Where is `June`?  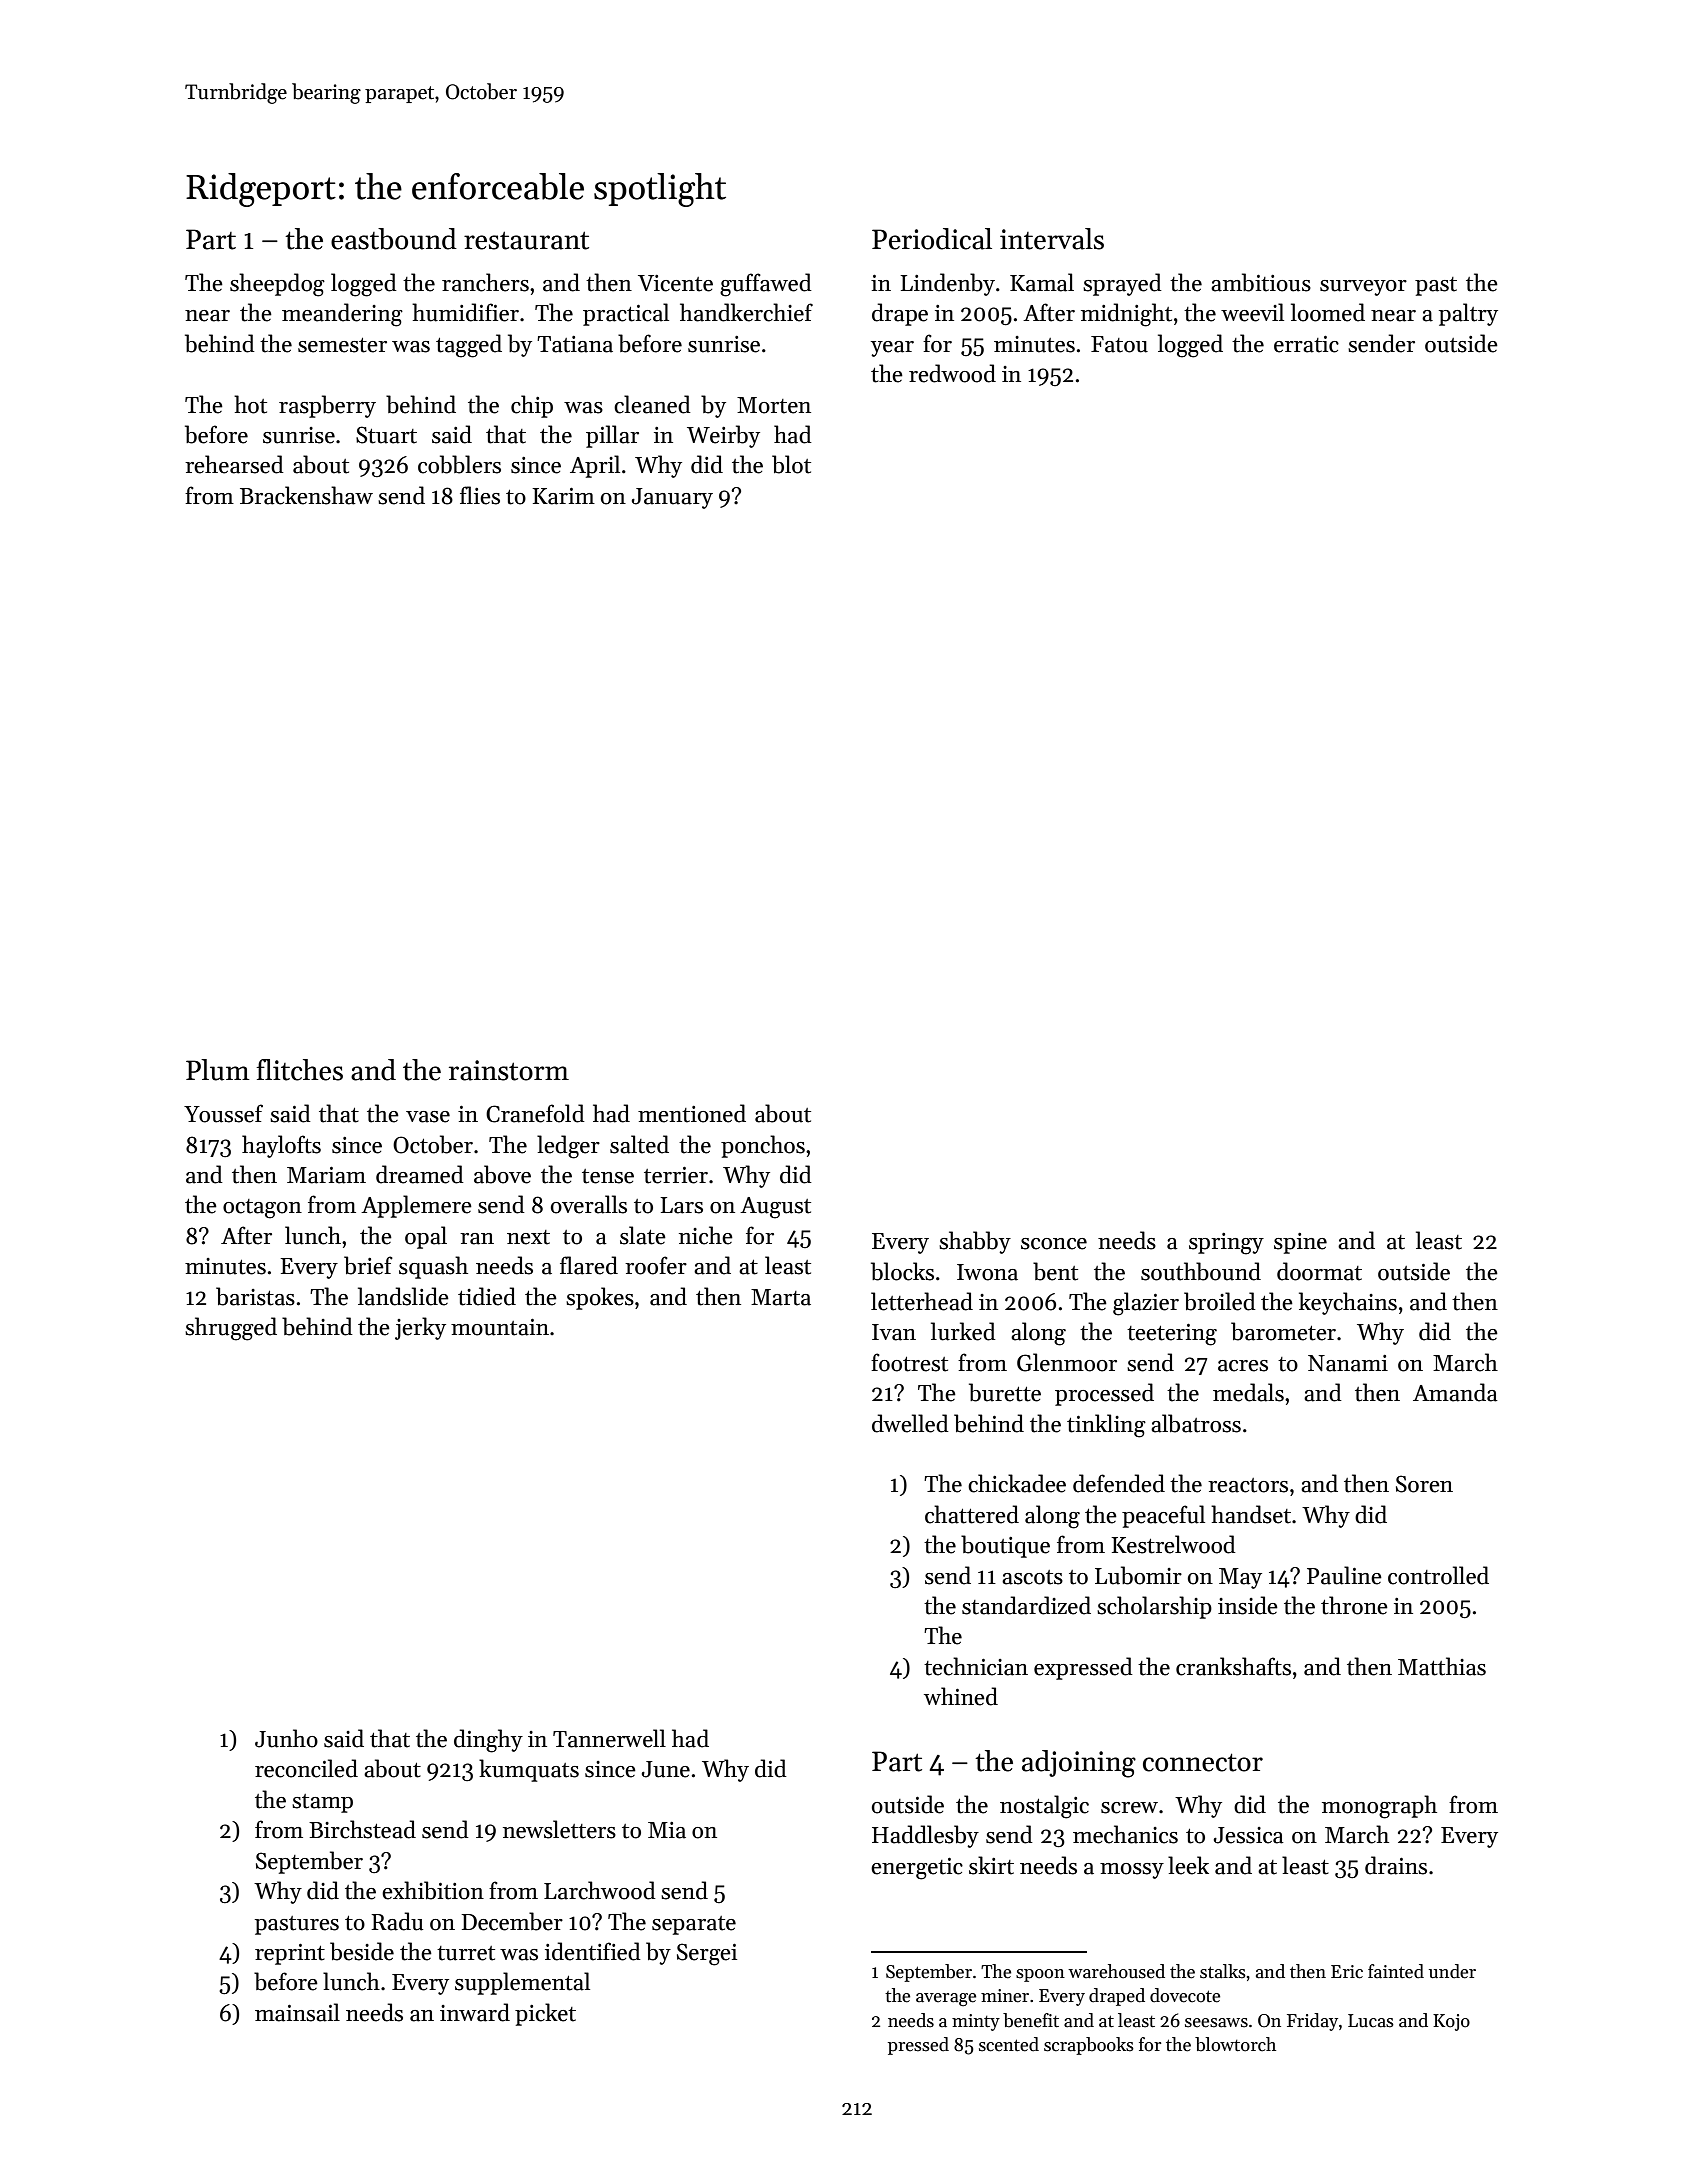
June is located at coordinates (666, 1769).
